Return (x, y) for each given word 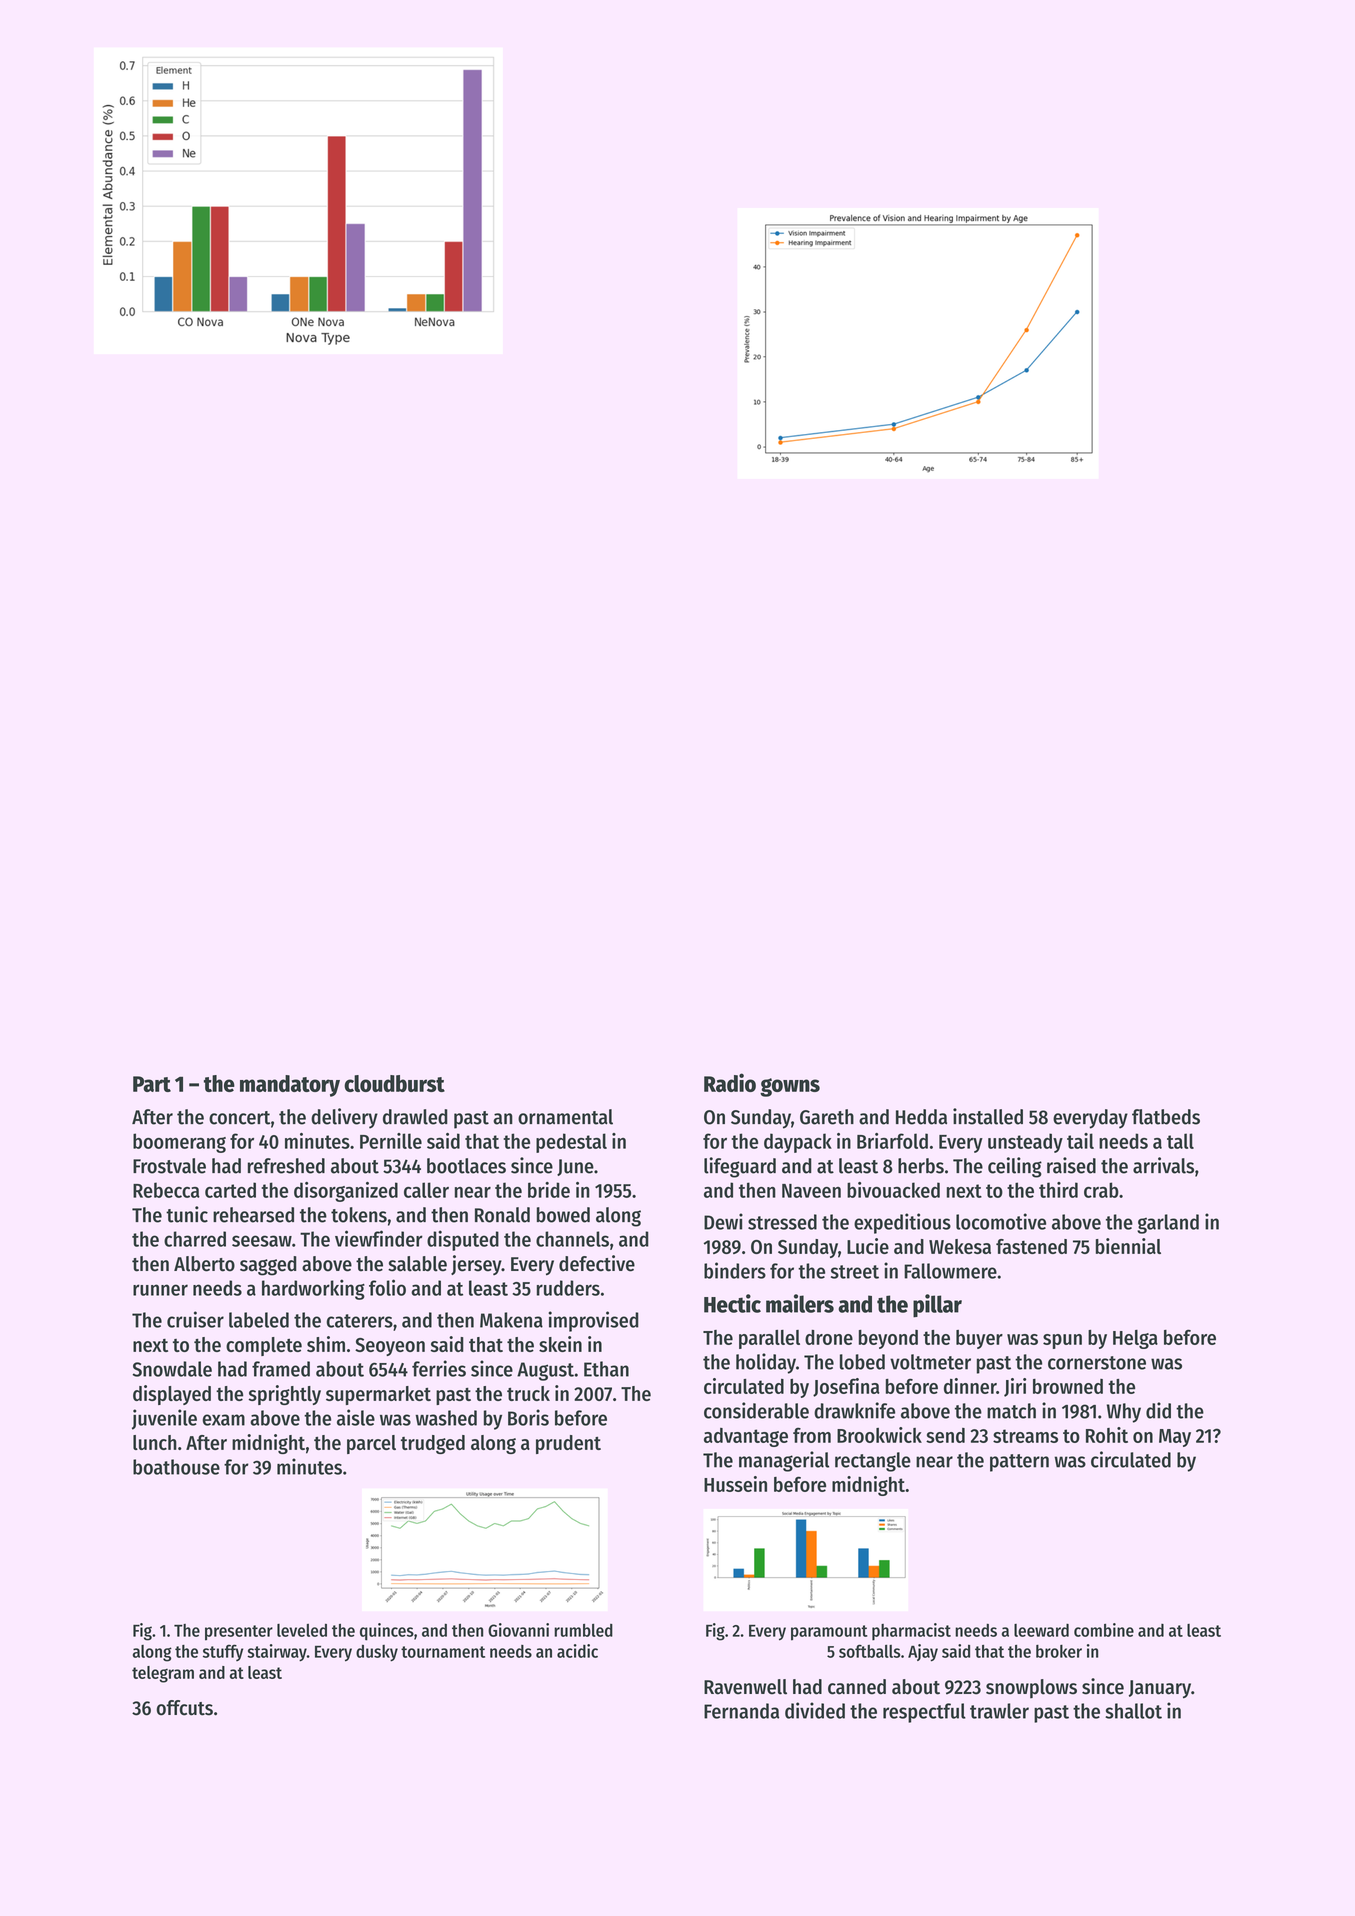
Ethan (606, 1369)
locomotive (1001, 1221)
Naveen (811, 1191)
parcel (371, 1444)
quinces (387, 1632)
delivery (344, 1118)
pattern (1019, 1463)
